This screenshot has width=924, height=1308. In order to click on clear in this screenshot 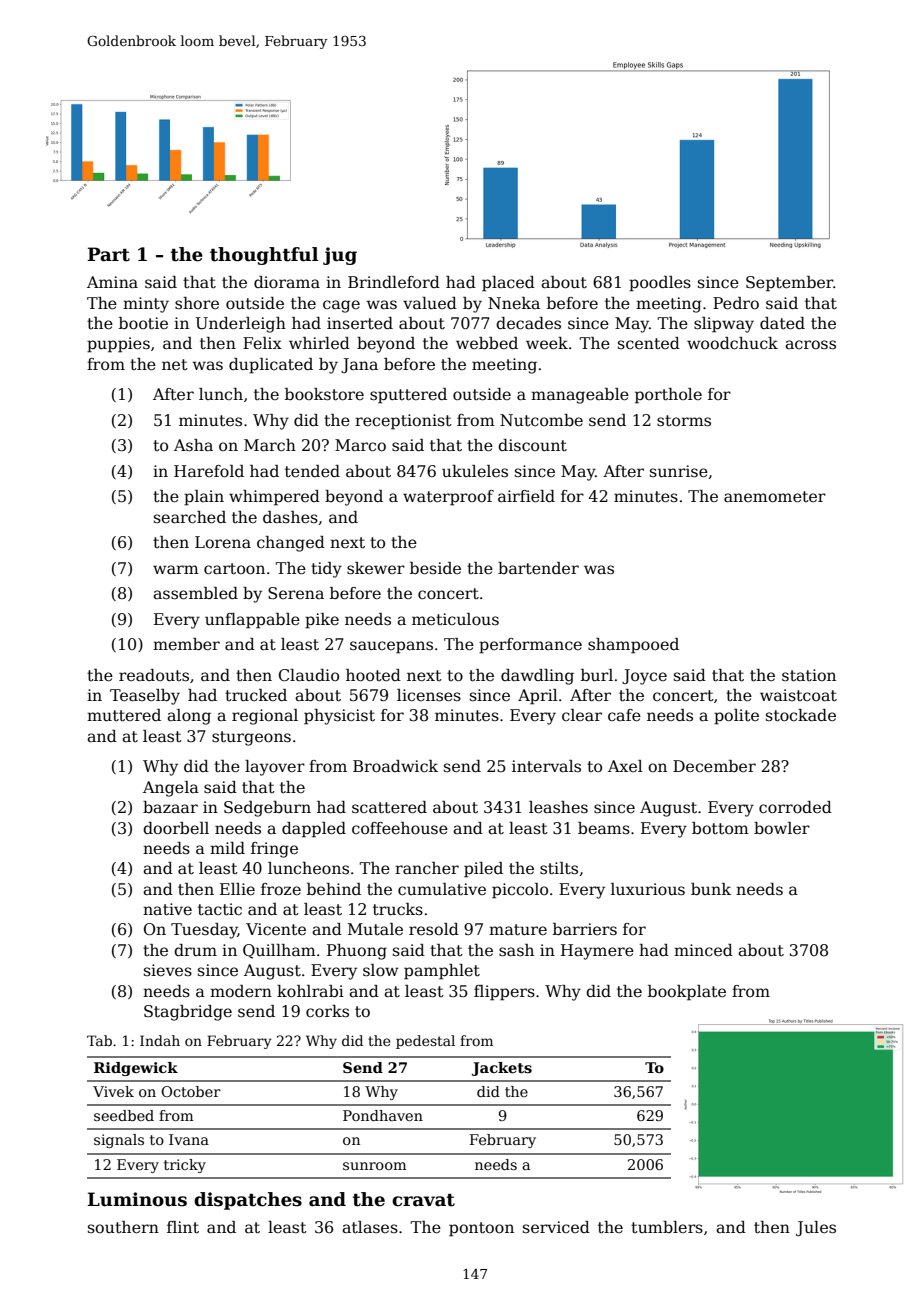, I will do `click(582, 715)`.
